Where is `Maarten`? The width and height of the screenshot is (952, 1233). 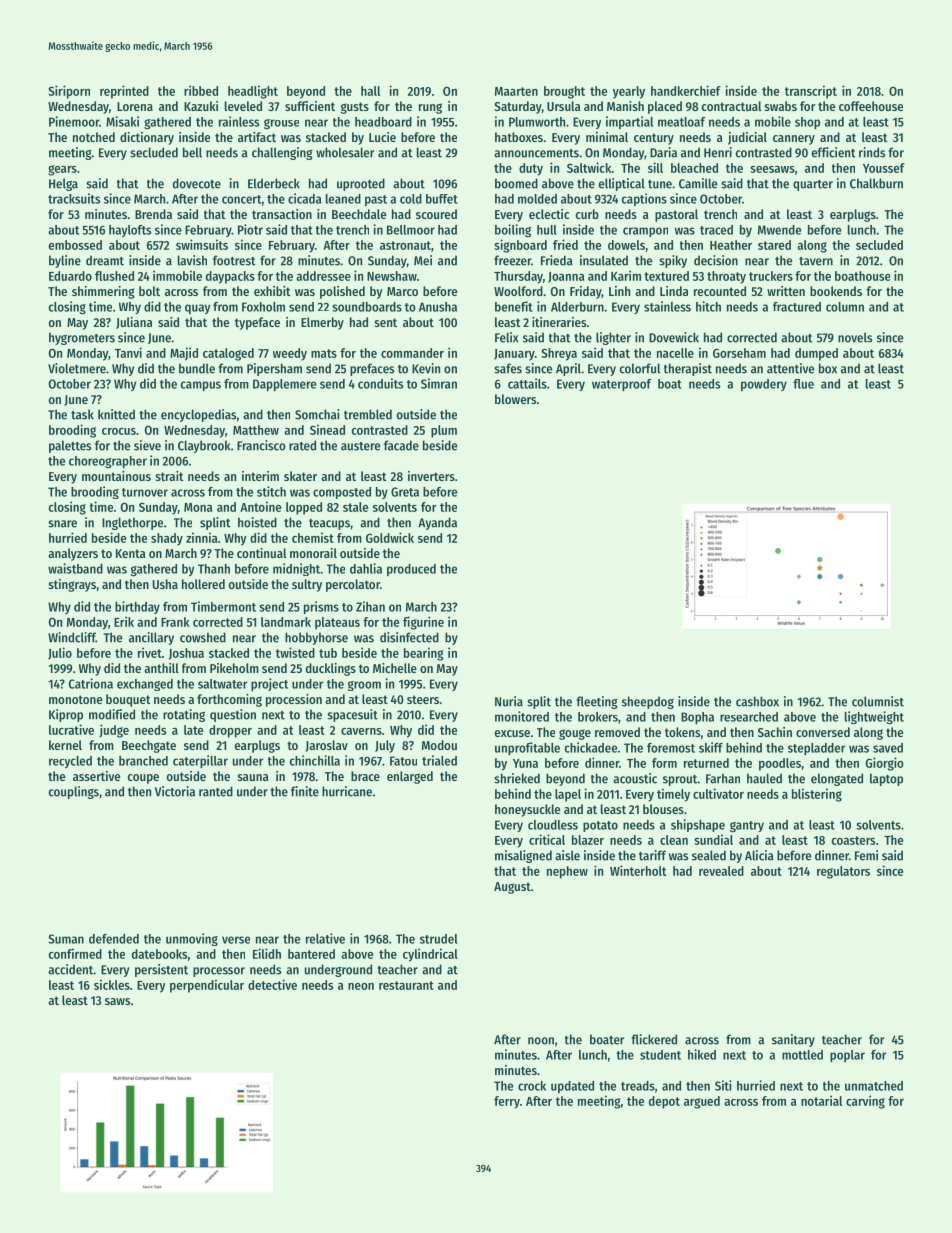 Maarten is located at coordinates (516, 91).
